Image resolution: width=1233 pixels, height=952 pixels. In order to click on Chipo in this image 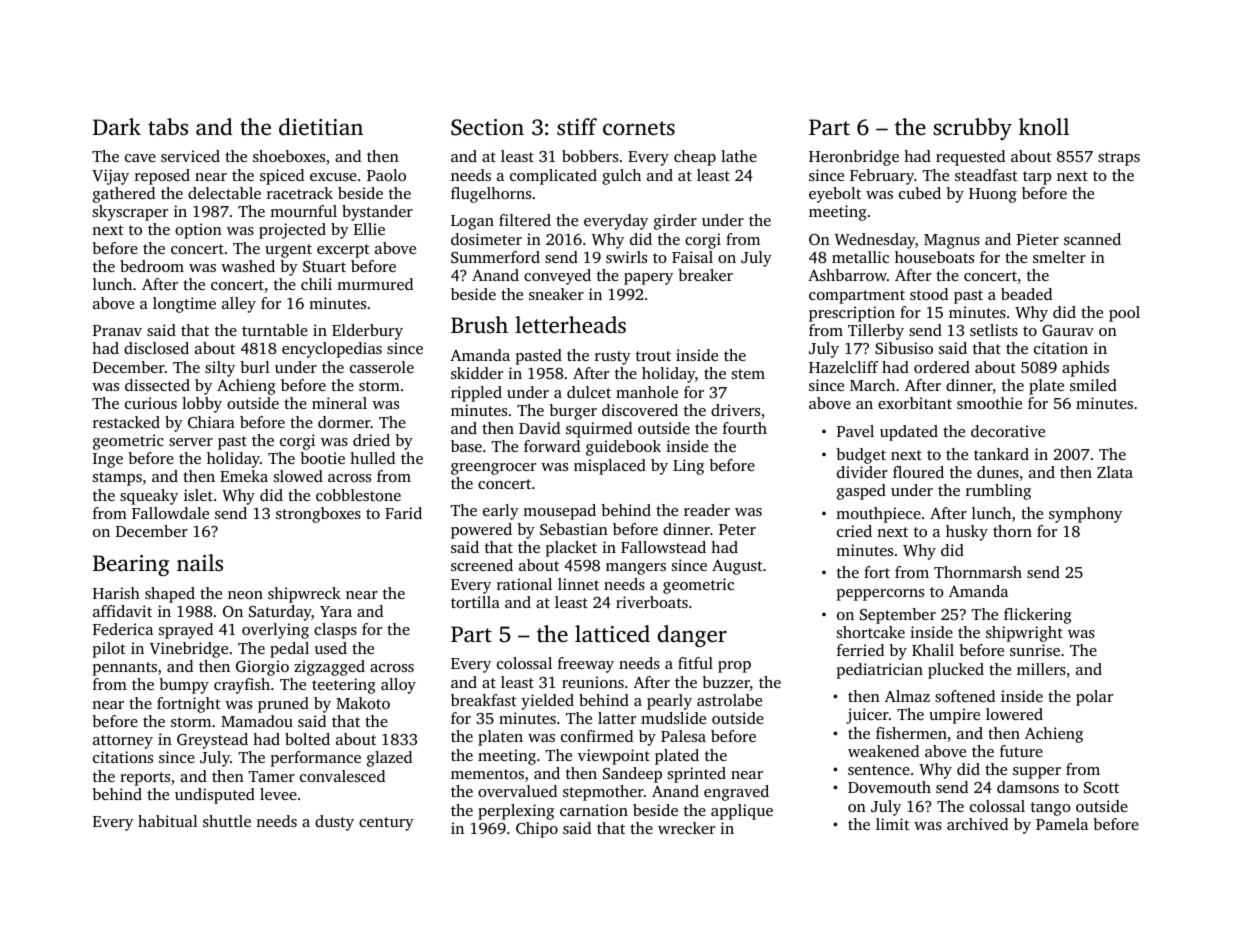, I will do `click(537, 830)`.
